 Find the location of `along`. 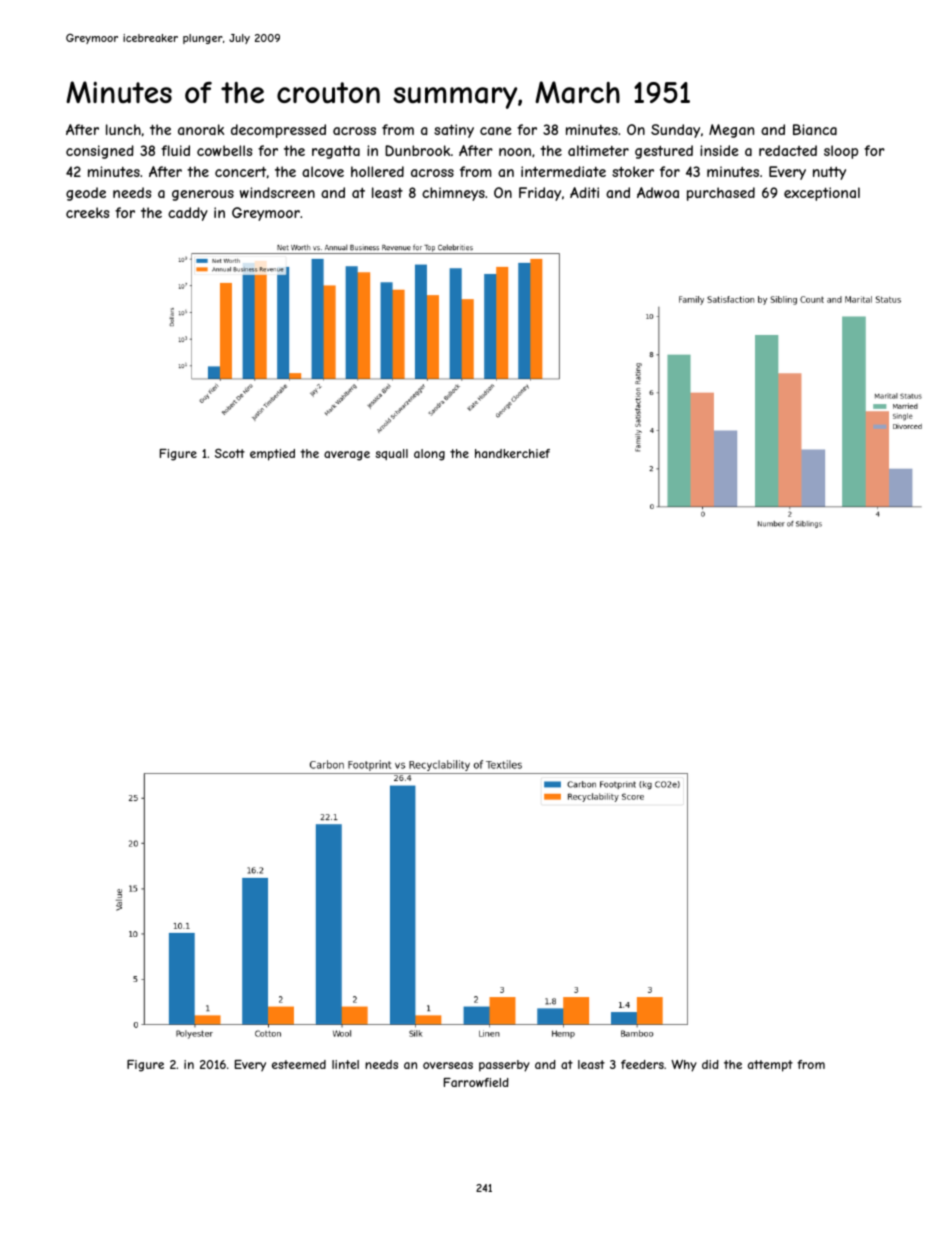

along is located at coordinates (429, 455).
